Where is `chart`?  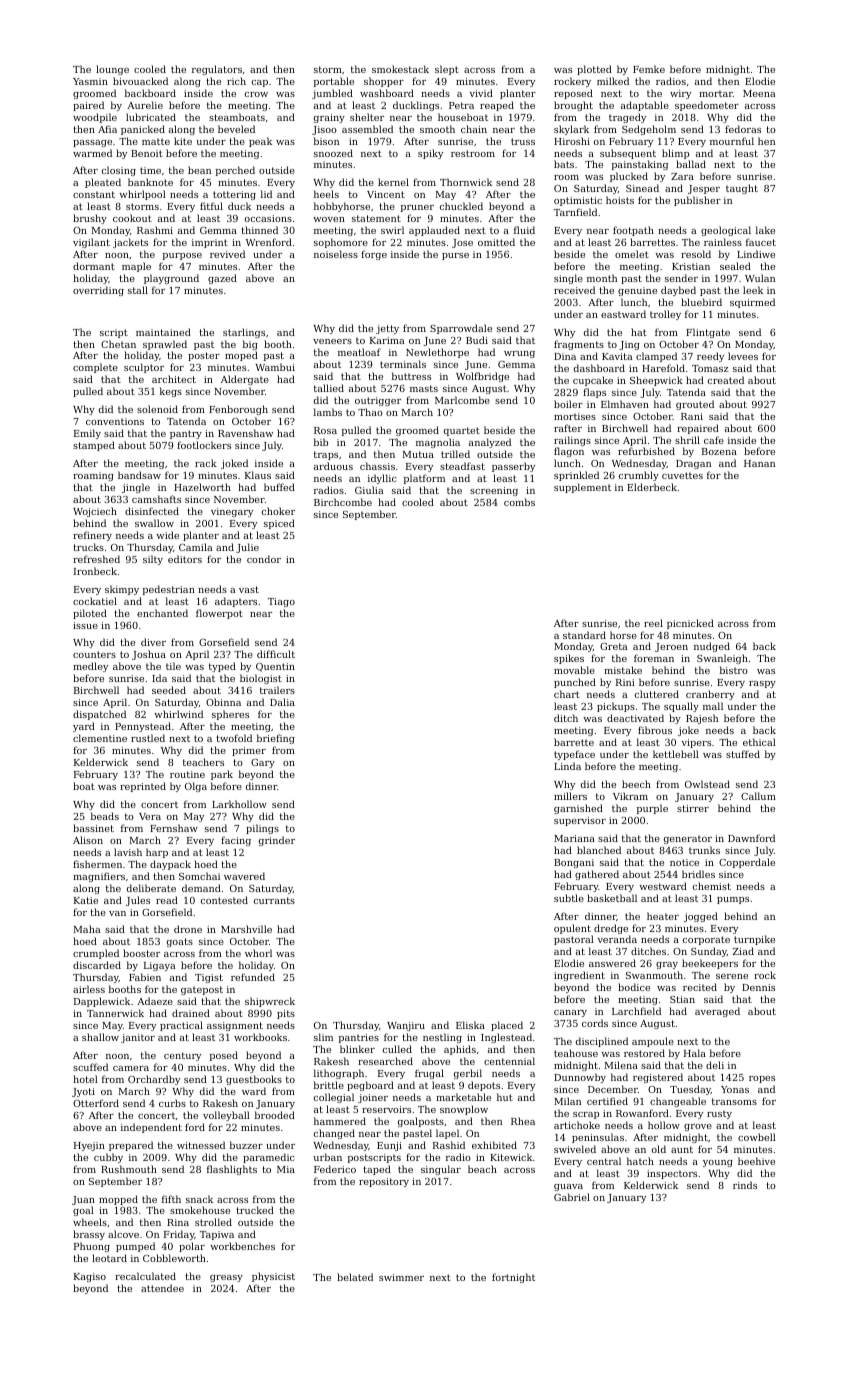 chart is located at coordinates (567, 694).
